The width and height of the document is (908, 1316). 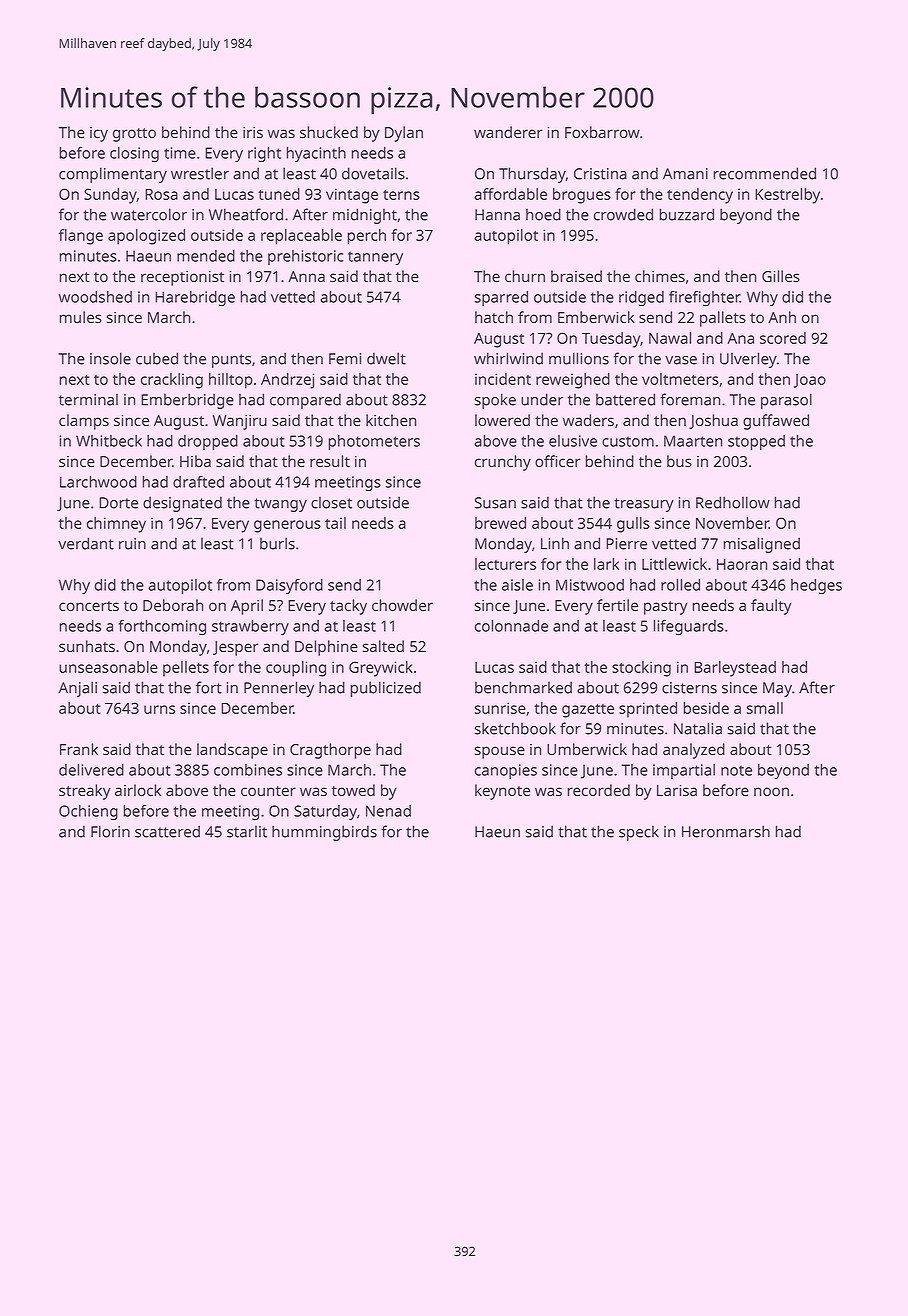 I want to click on airlock, so click(x=138, y=790).
